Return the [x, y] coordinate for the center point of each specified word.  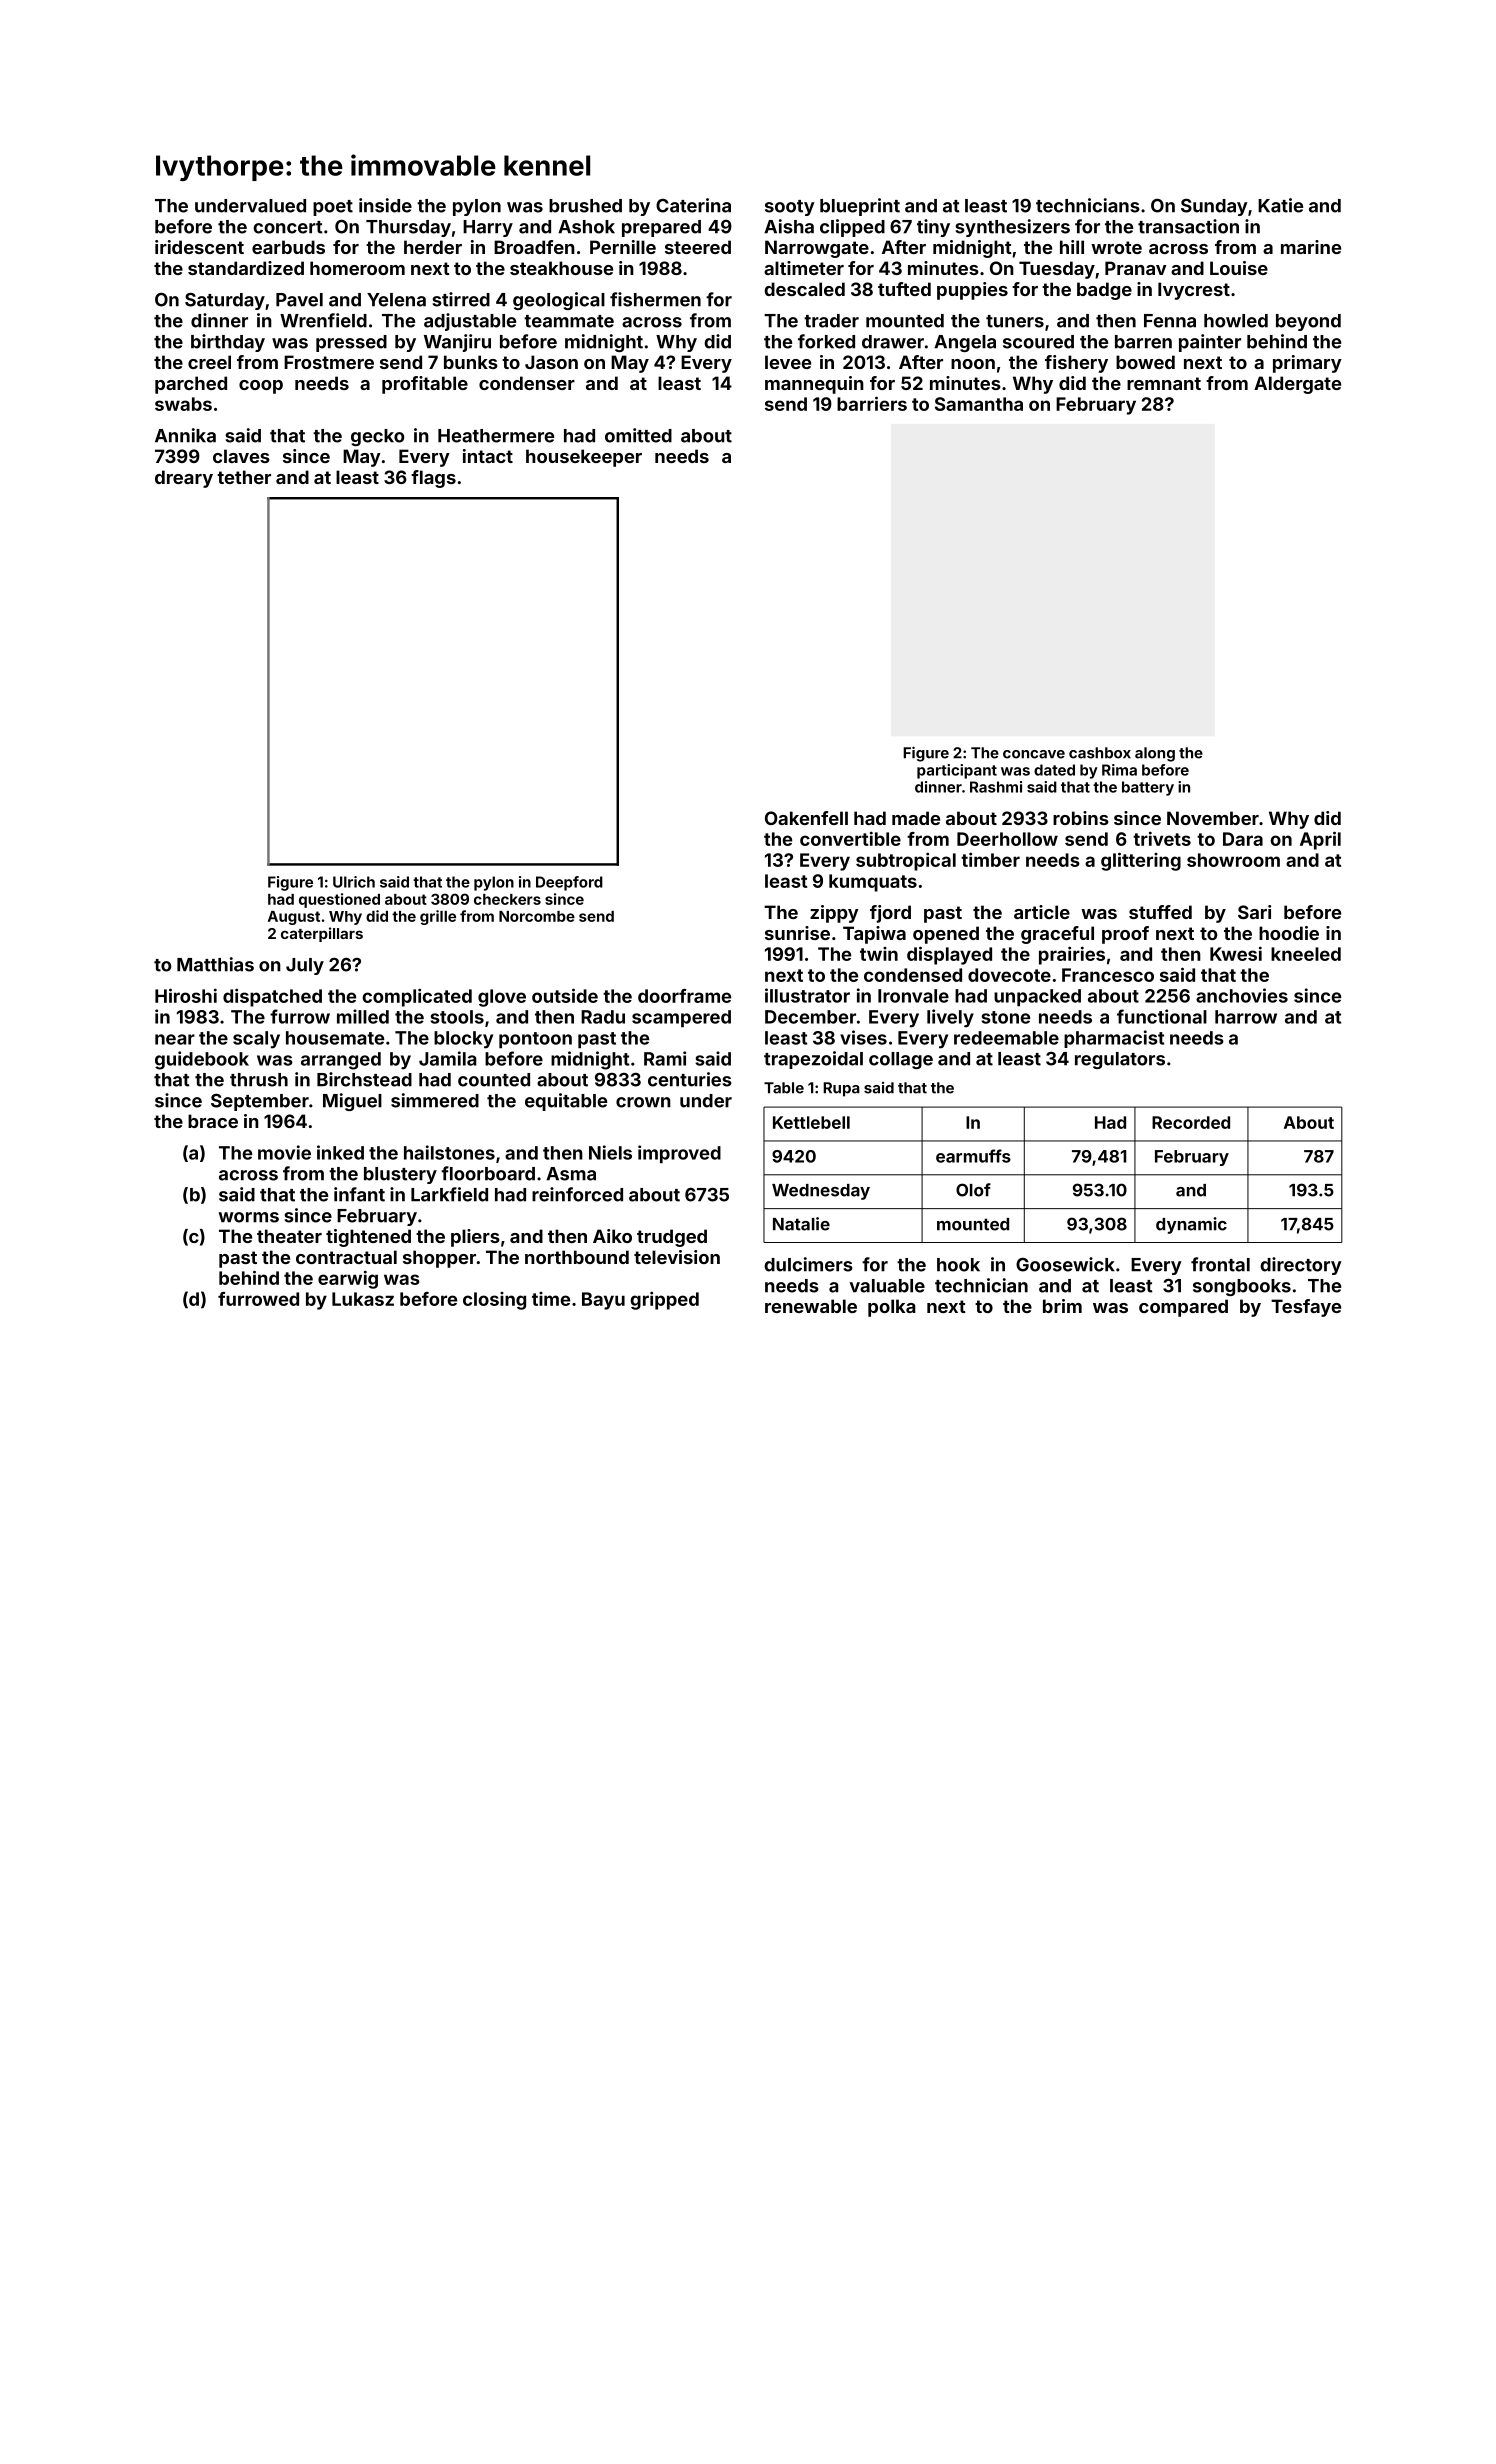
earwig [348, 1279]
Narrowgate [817, 249]
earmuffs [973, 1156]
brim [1062, 1306]
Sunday [1214, 207]
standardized [246, 268]
